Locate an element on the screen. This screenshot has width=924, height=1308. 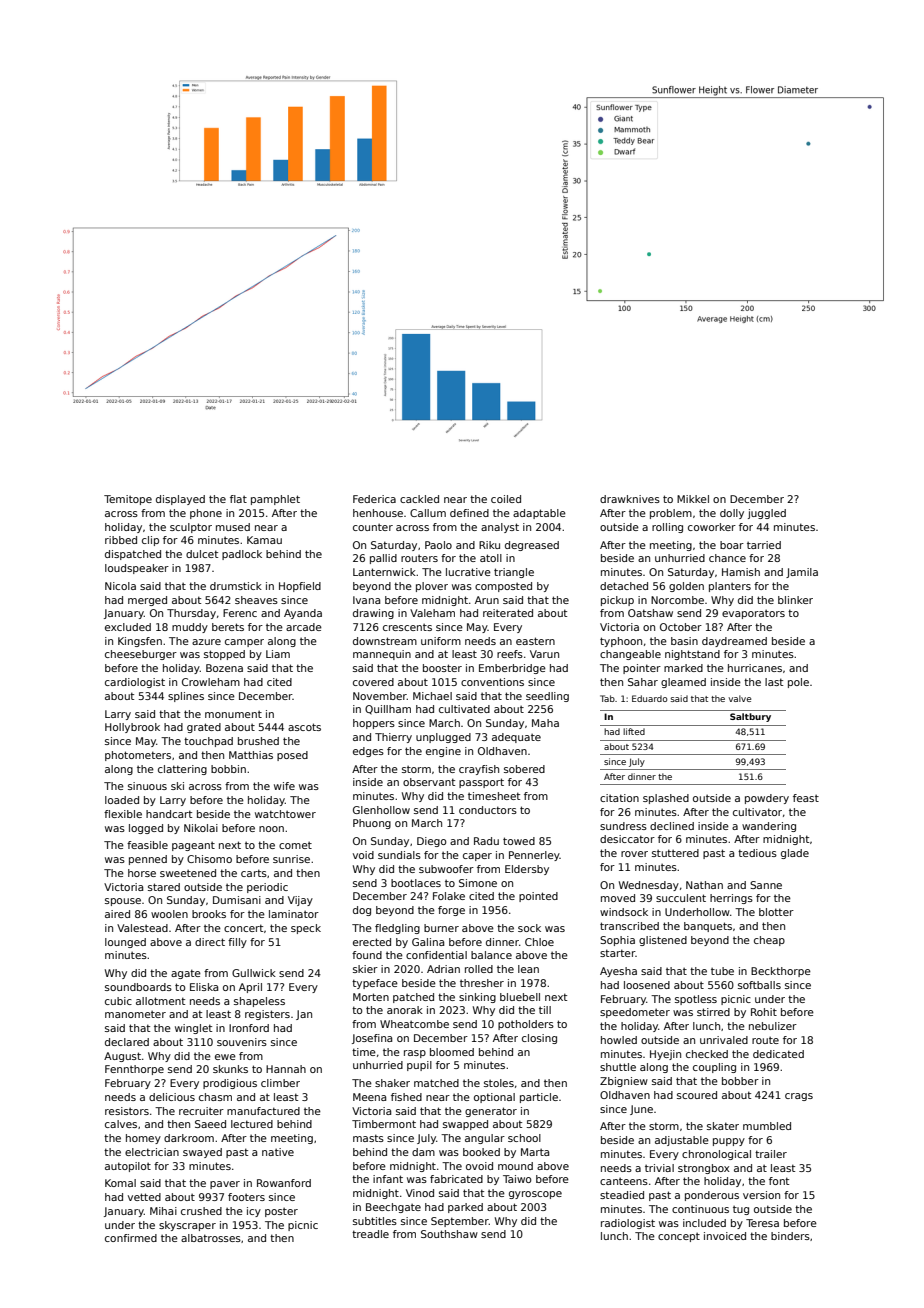
Ayanda is located at coordinates (303, 614).
